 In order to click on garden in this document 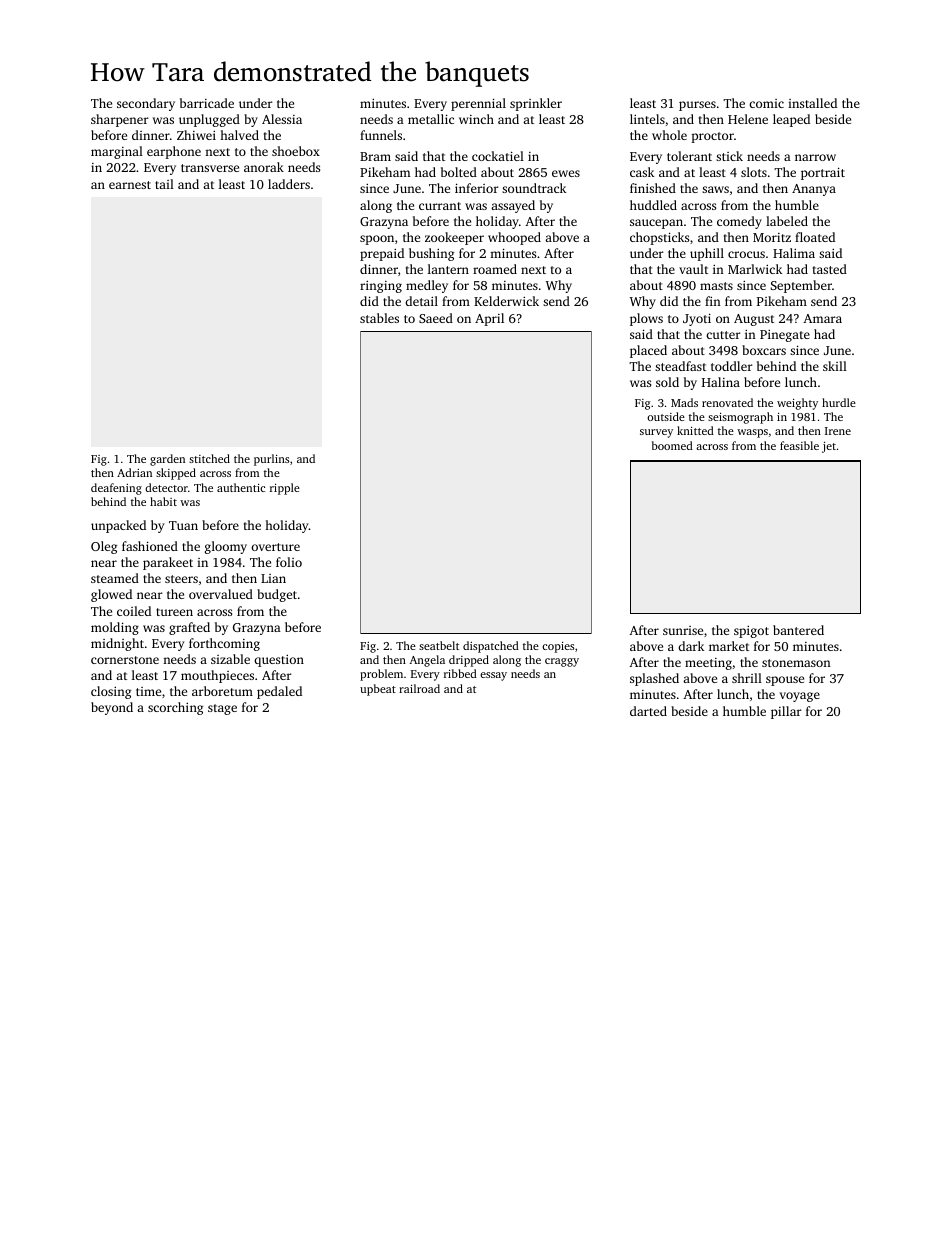, I will do `click(167, 460)`.
